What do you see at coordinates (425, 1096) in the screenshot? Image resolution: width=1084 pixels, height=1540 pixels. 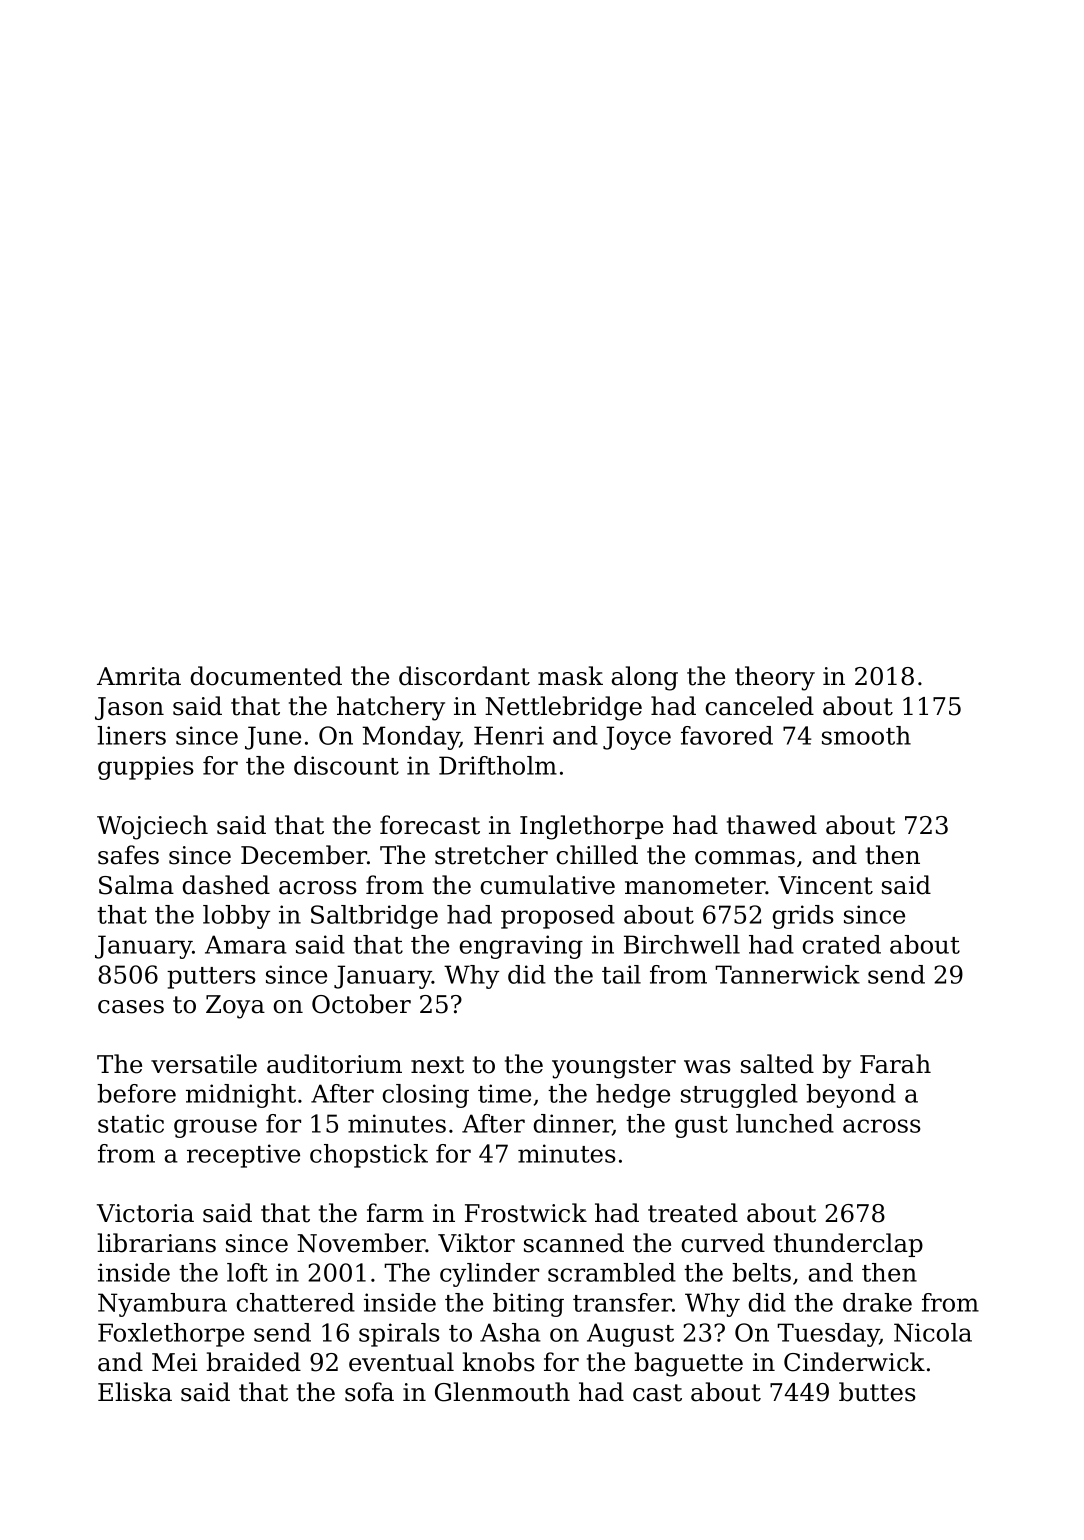 I see `closing` at bounding box center [425, 1096].
